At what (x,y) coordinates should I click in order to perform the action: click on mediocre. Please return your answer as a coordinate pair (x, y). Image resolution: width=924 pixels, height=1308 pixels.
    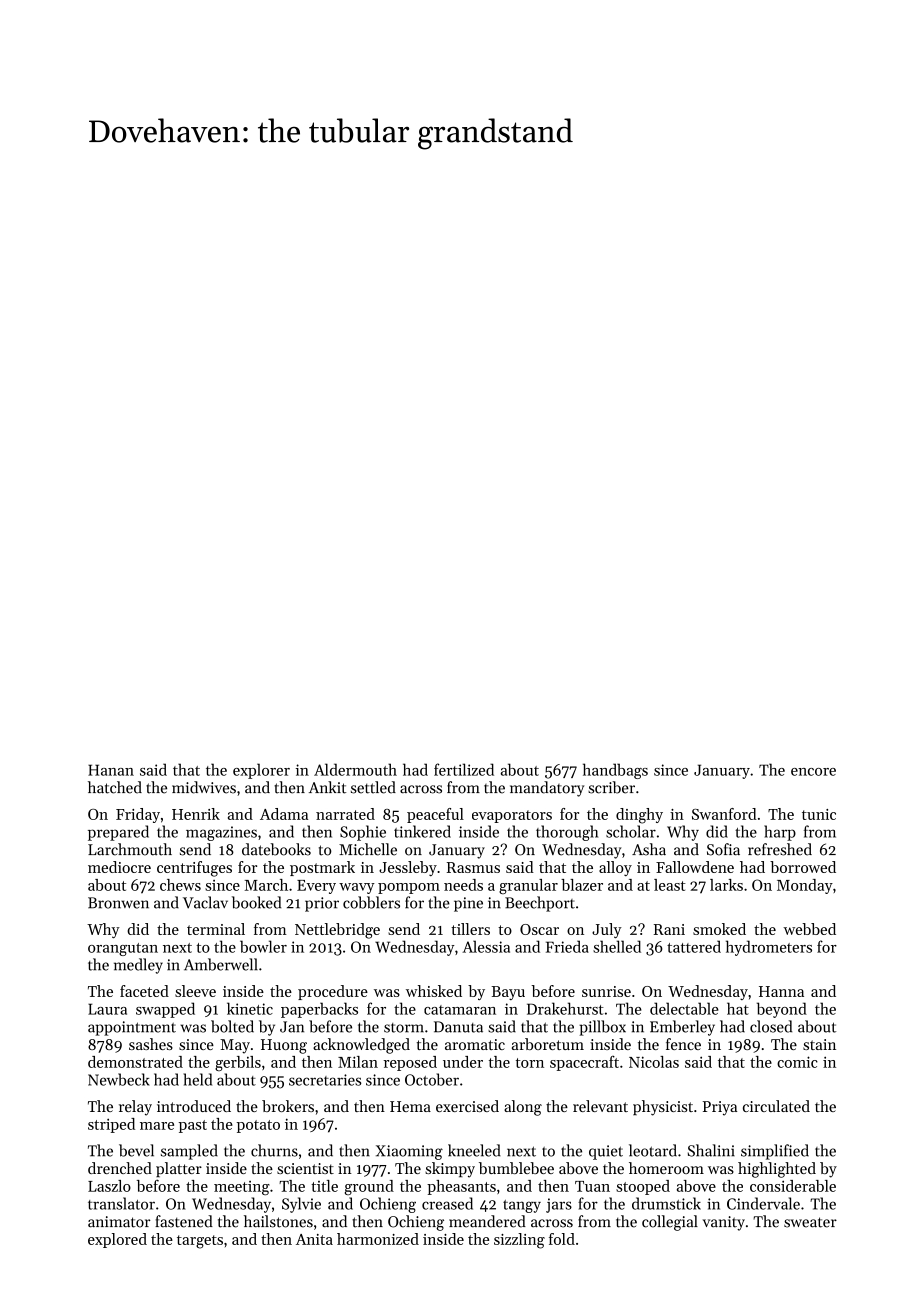
    Looking at the image, I should click on (119, 867).
